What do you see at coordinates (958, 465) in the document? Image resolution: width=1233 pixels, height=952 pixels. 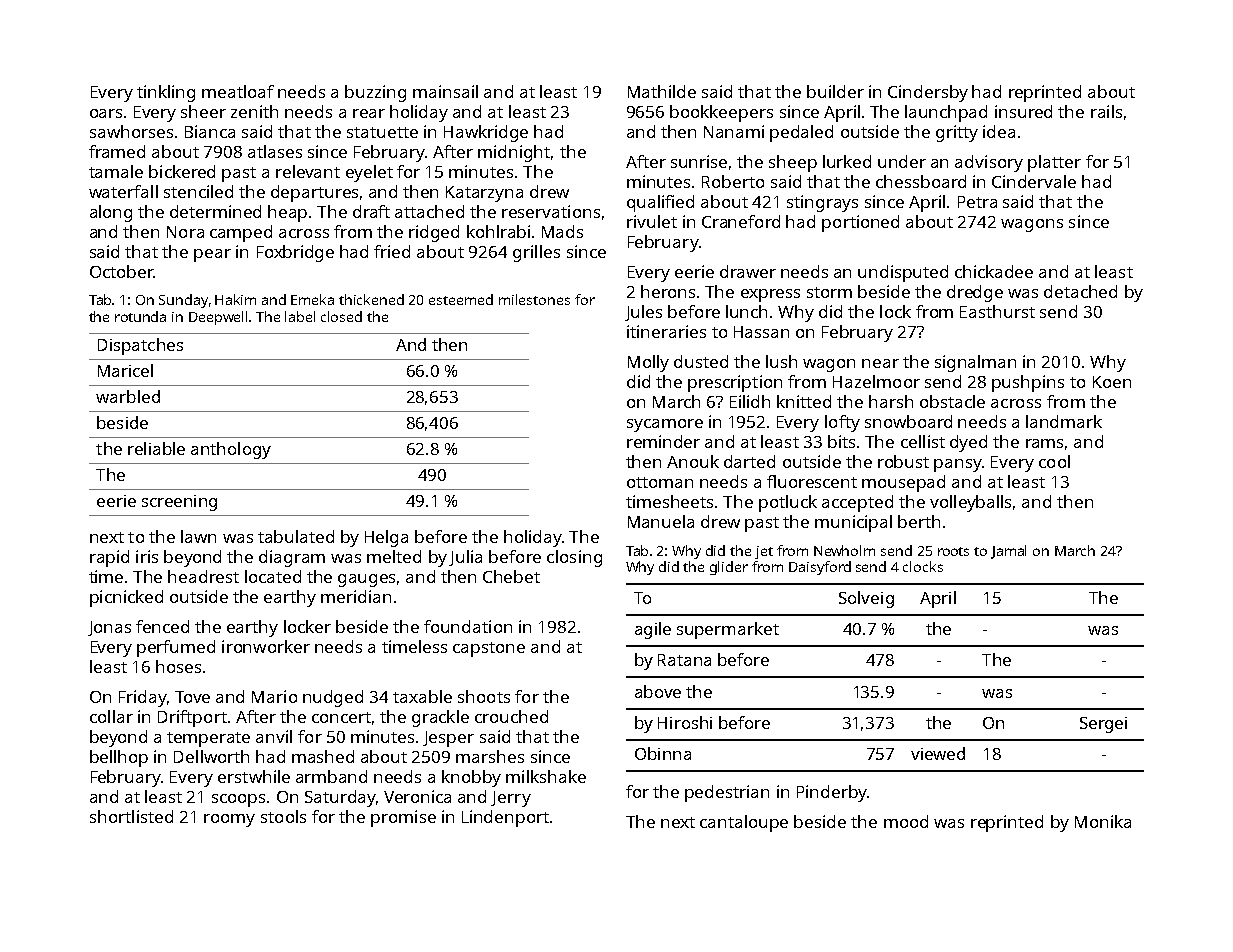 I see `pansy` at bounding box center [958, 465].
